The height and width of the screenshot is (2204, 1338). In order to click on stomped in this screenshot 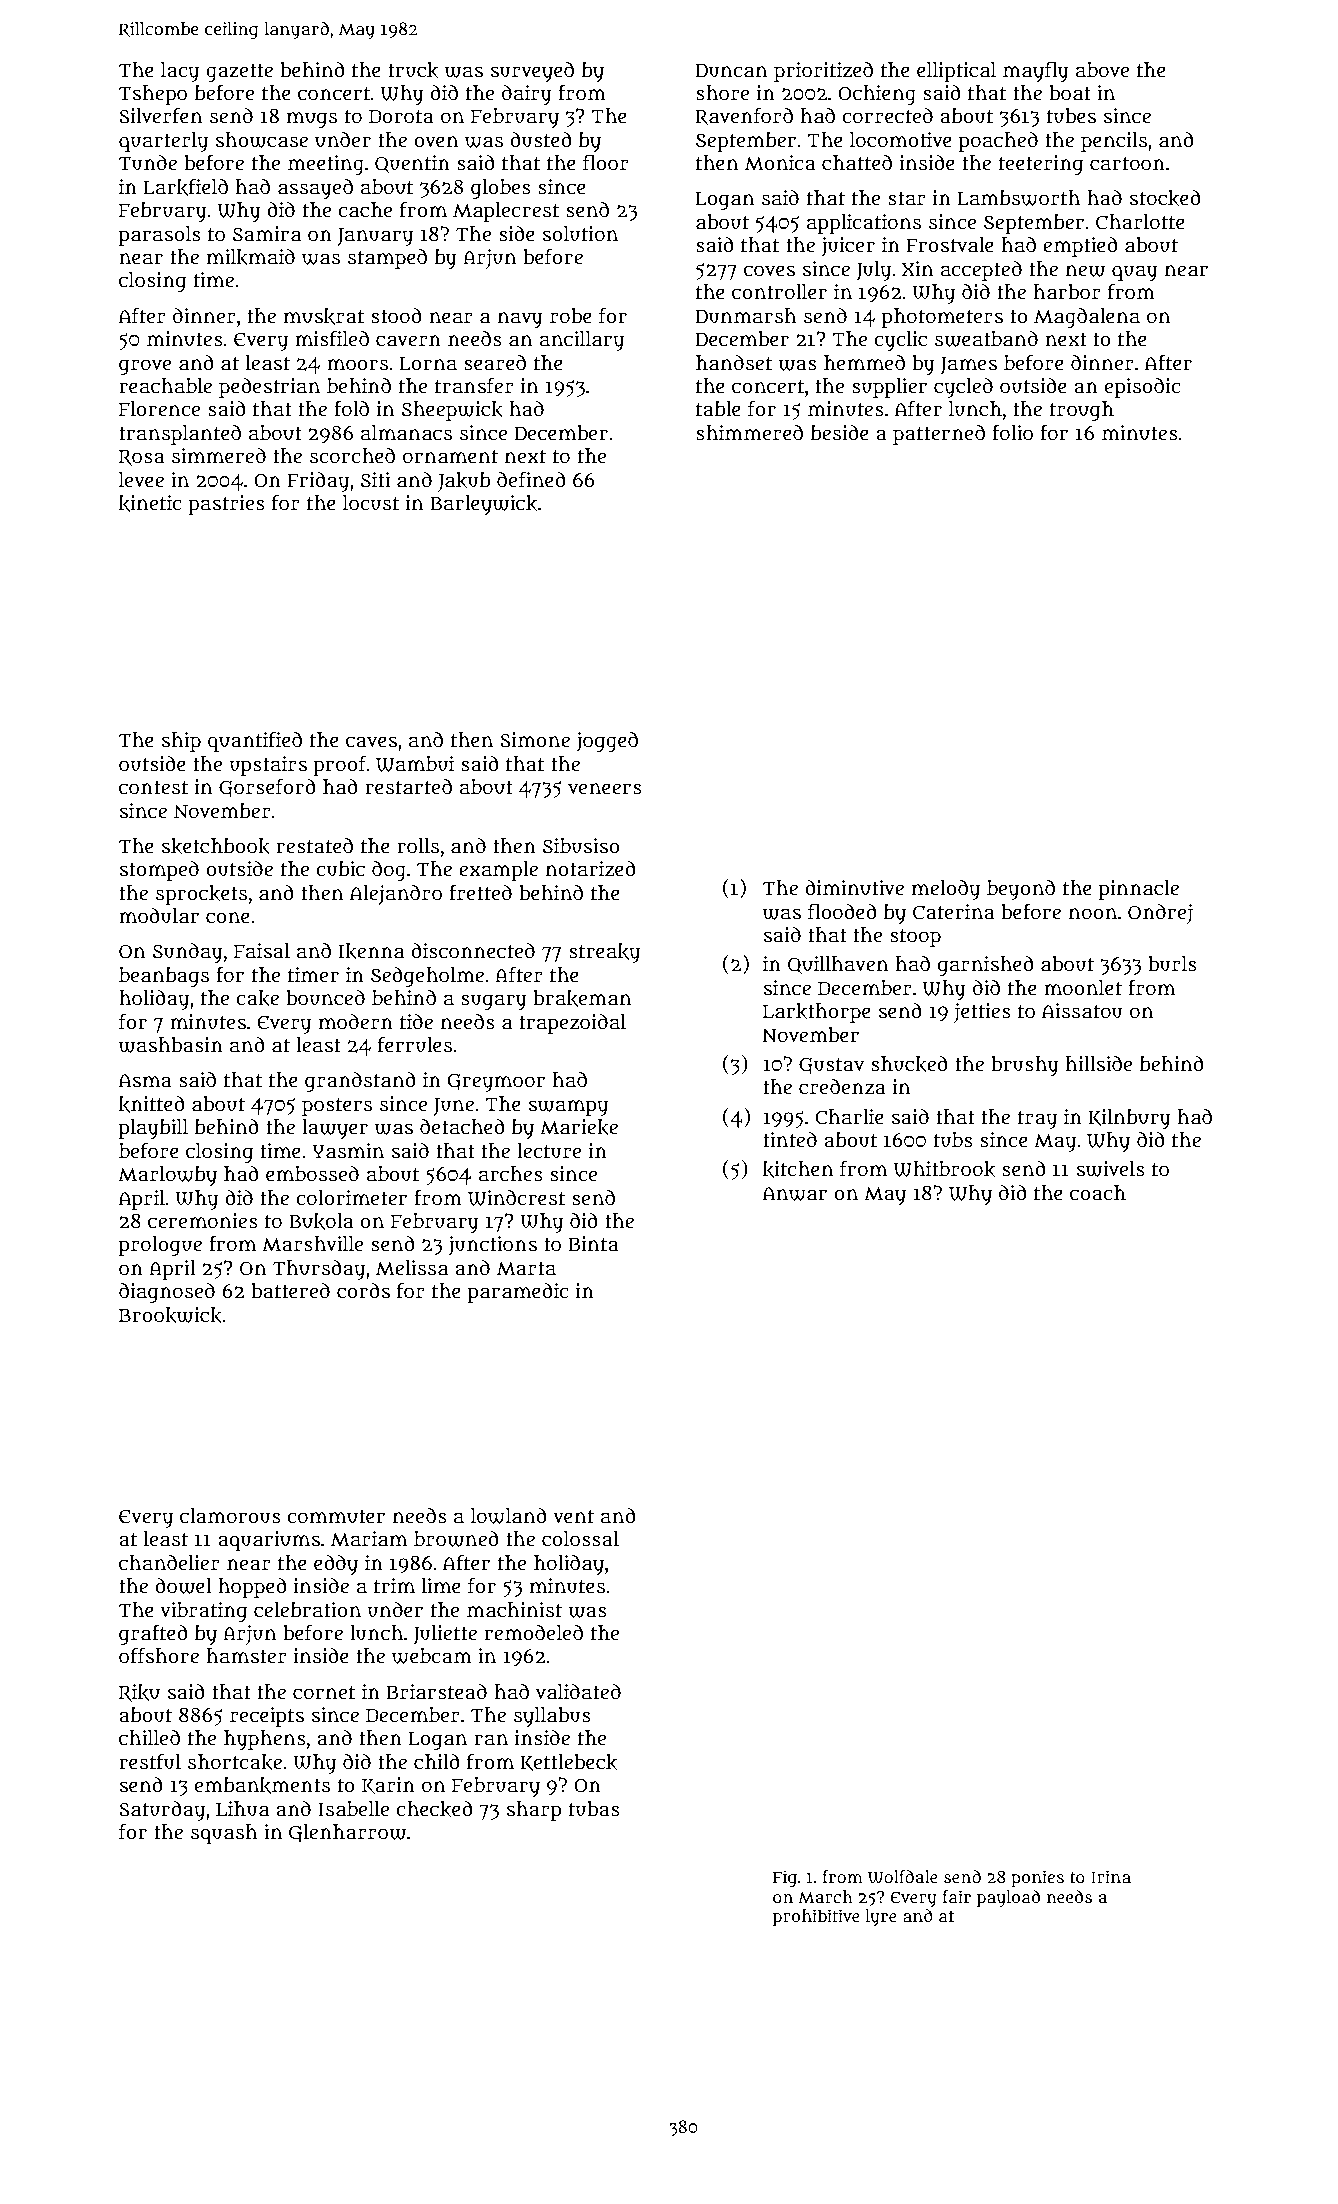, I will do `click(159, 871)`.
